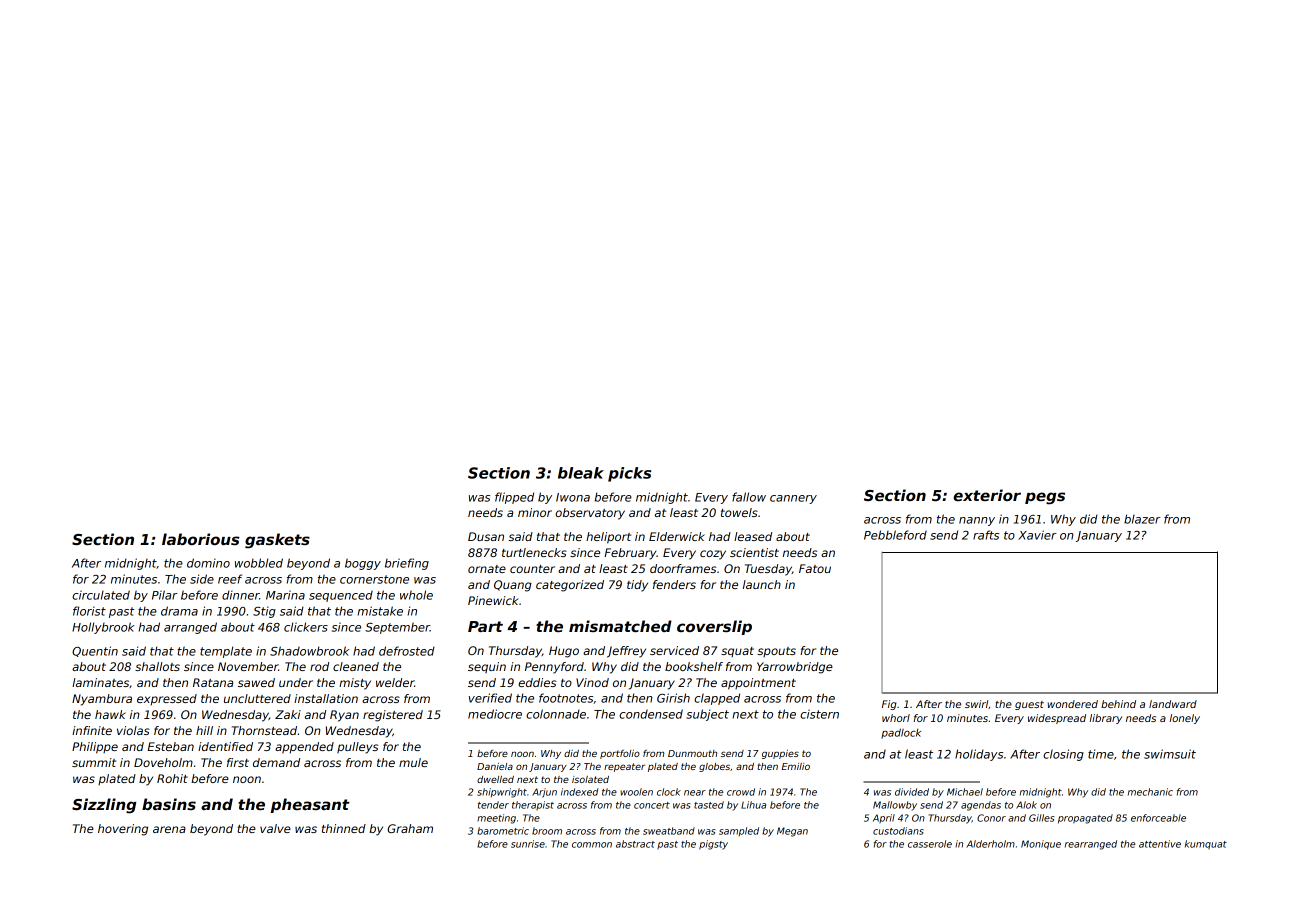 This screenshot has width=1308, height=924. Describe the element at coordinates (514, 498) in the screenshot. I see `flipped` at that location.
